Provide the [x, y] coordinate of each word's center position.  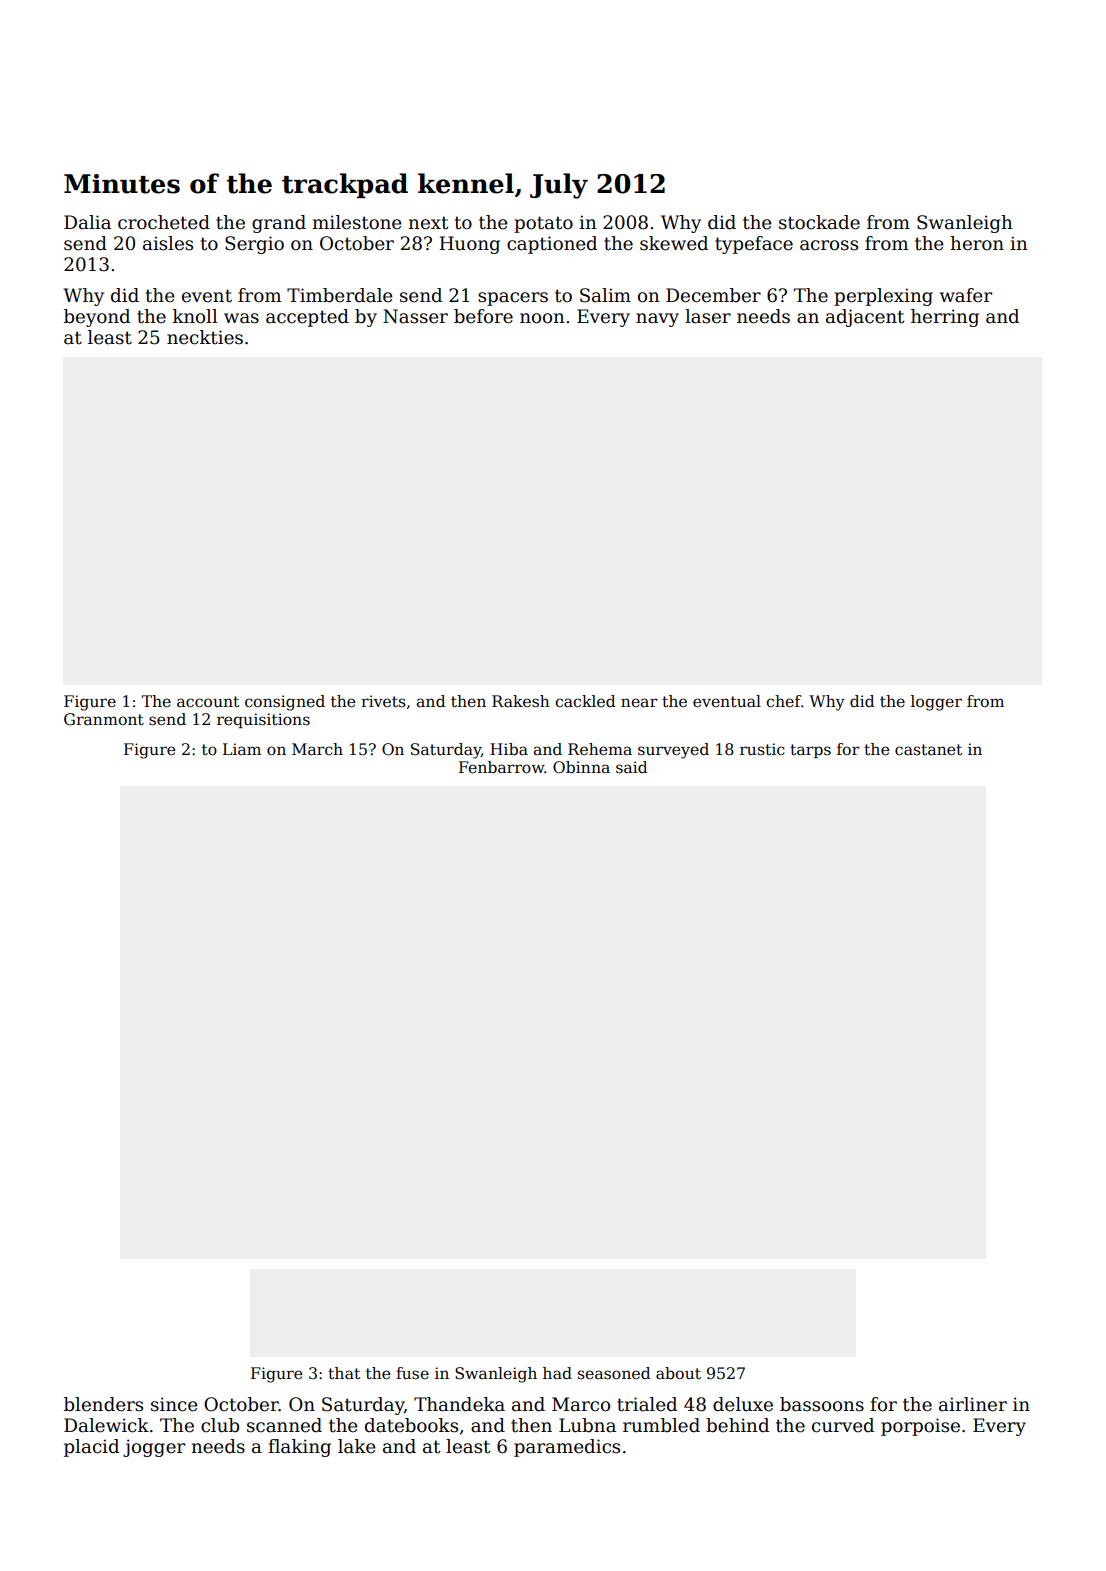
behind [737, 1425]
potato [543, 224]
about [678, 1373]
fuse [412, 1373]
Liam [242, 749]
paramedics [567, 1448]
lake [357, 1446]
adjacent [865, 318]
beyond [97, 318]
